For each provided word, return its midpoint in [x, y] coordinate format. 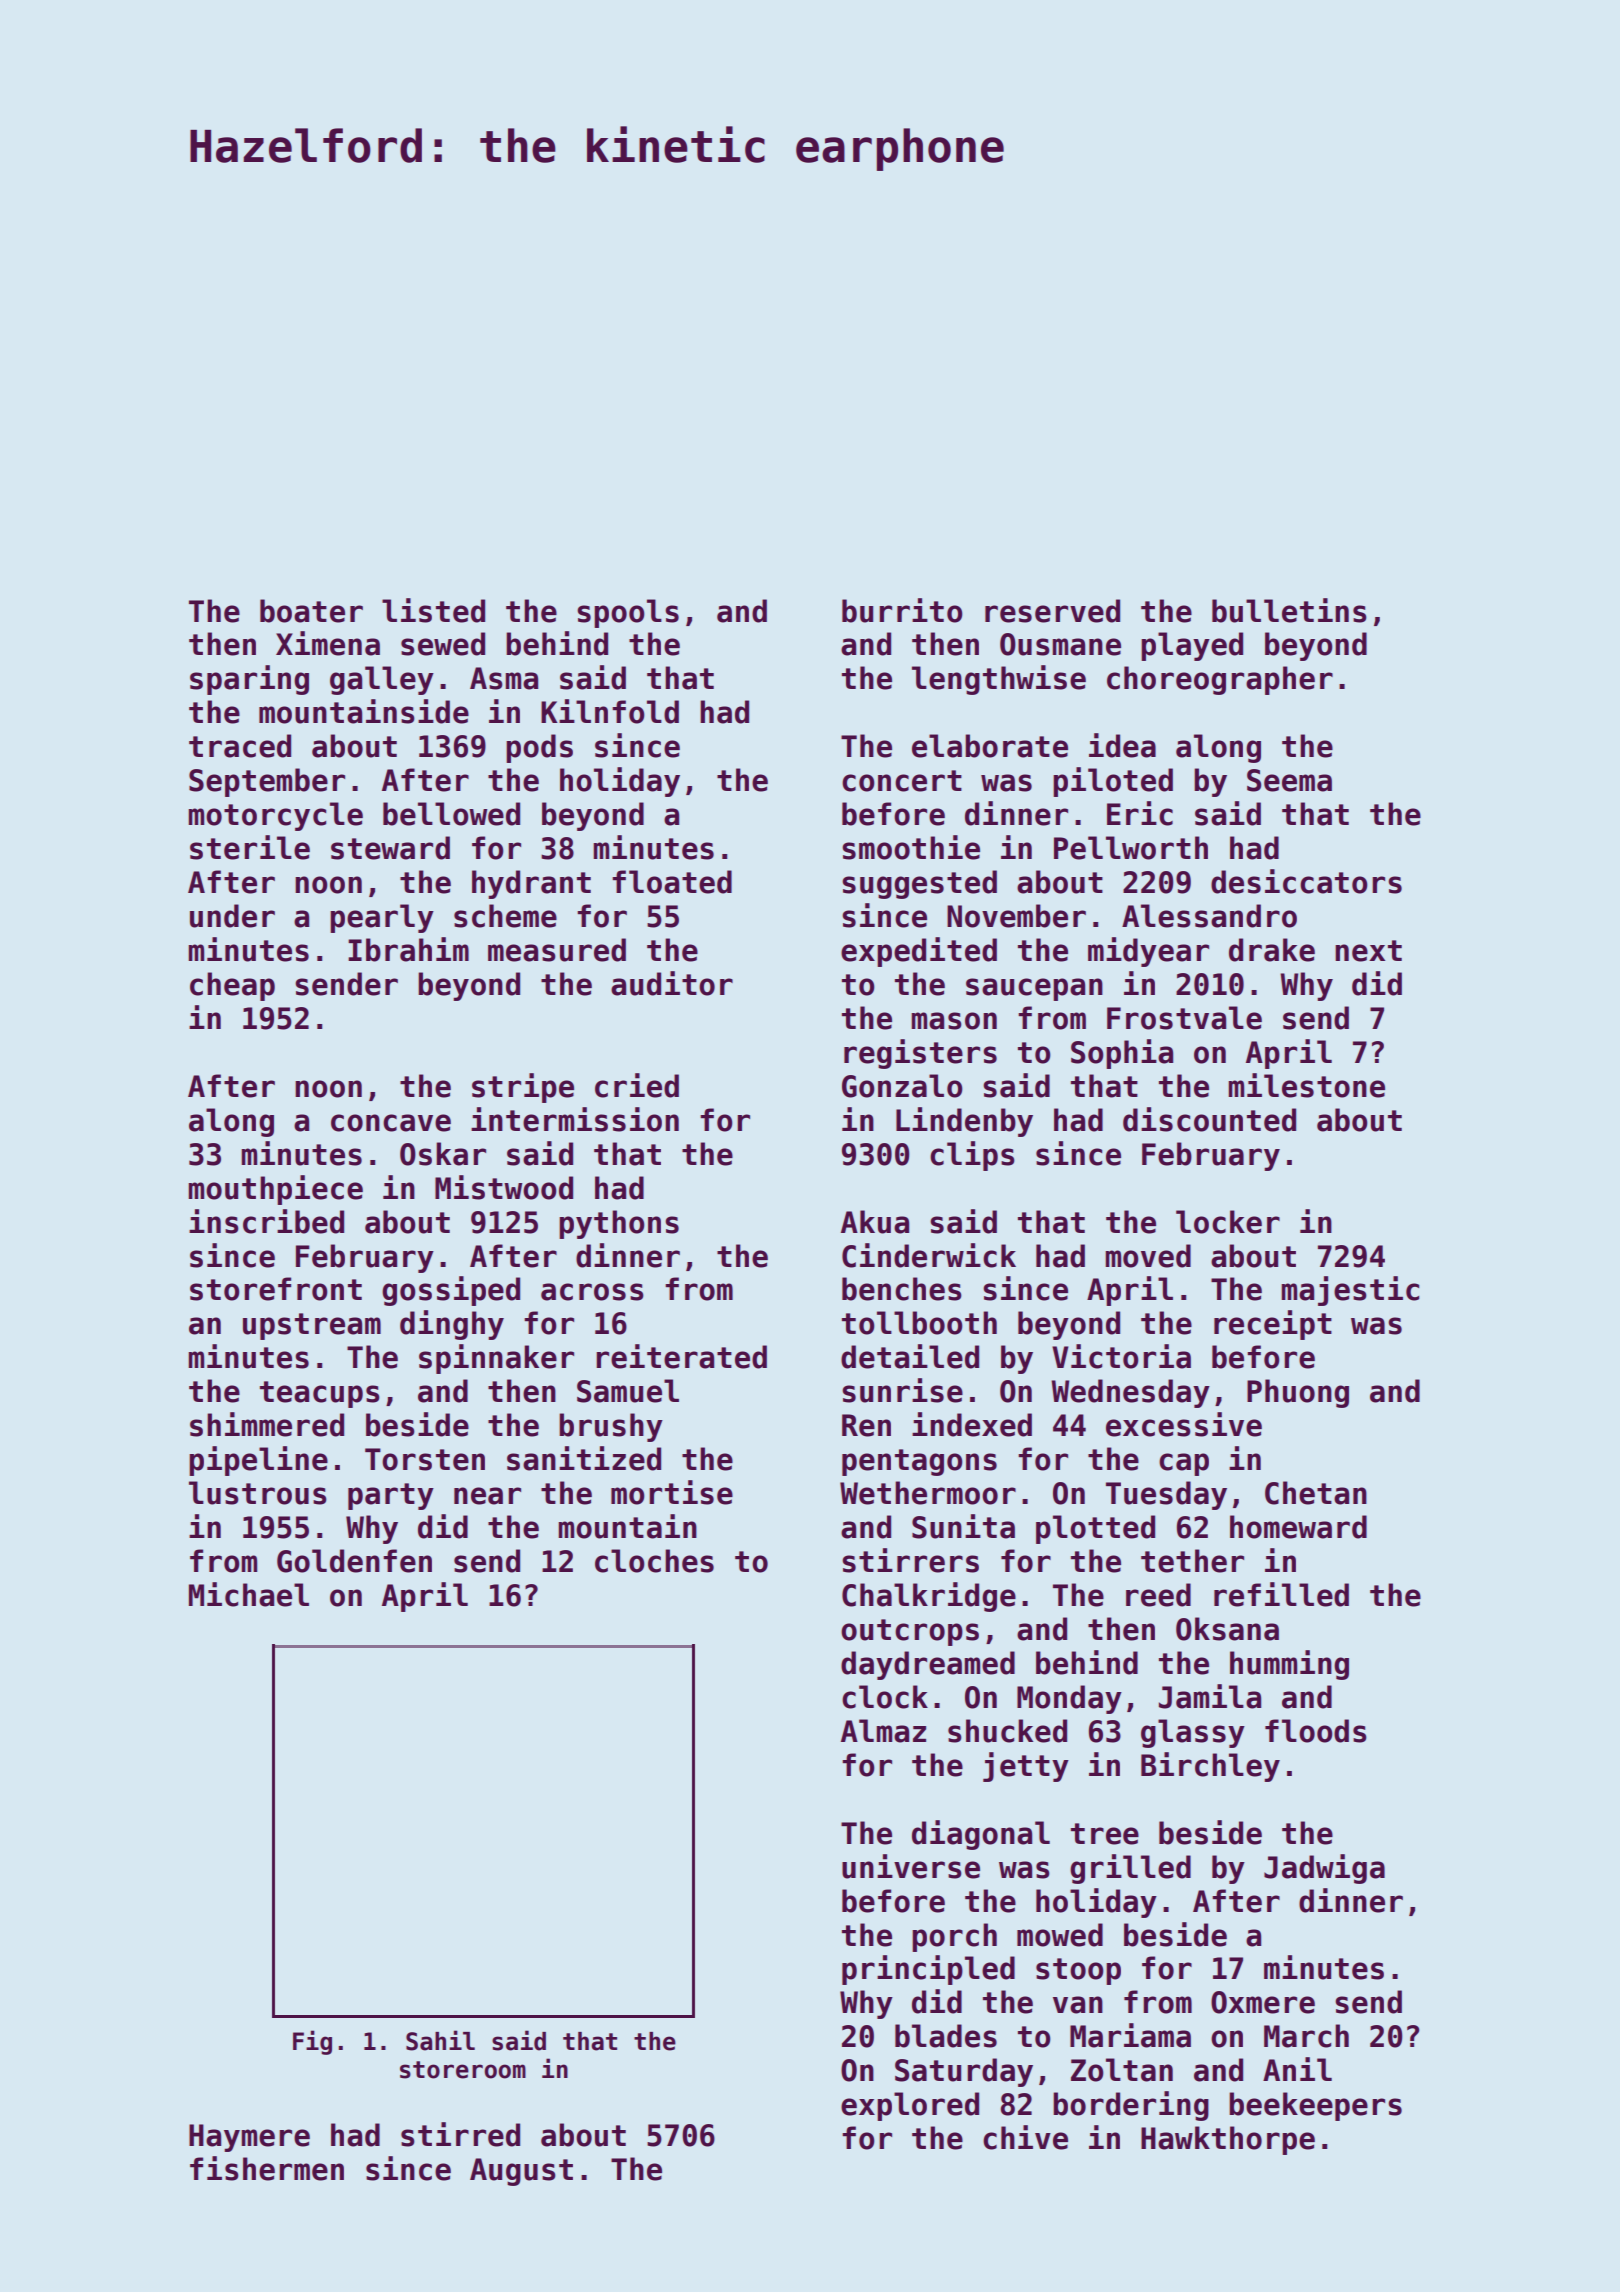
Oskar [443, 1154]
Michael [249, 1594]
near [487, 1496]
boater [311, 611]
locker [1228, 1222]
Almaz [883, 1731]
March [1306, 2036]
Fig [312, 2042]
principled [928, 1970]
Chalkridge [929, 1597]
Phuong [1298, 1393]
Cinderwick [929, 1255]
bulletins [1289, 610]
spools [628, 613]
